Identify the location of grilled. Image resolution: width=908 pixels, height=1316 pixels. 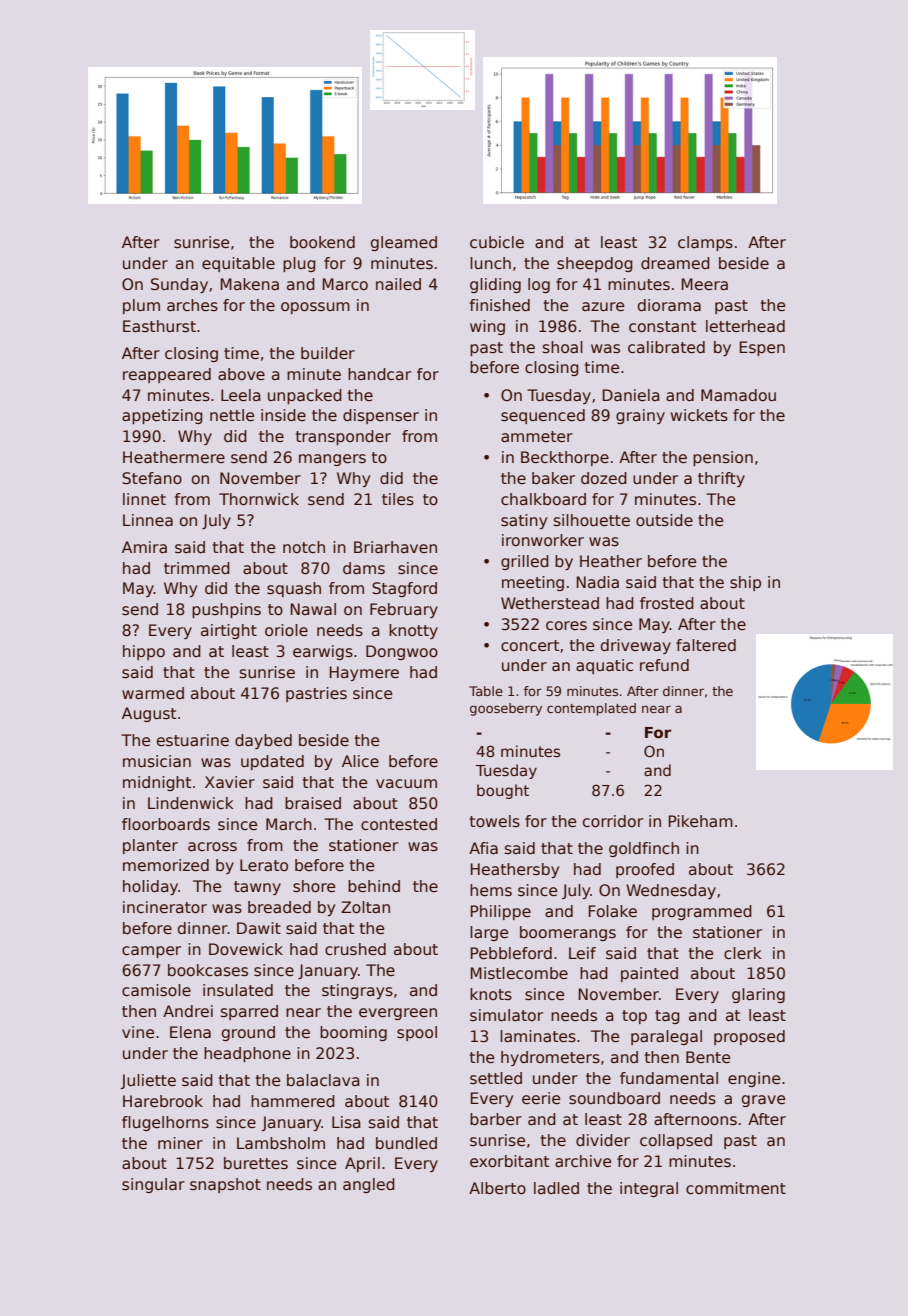
(525, 562).
